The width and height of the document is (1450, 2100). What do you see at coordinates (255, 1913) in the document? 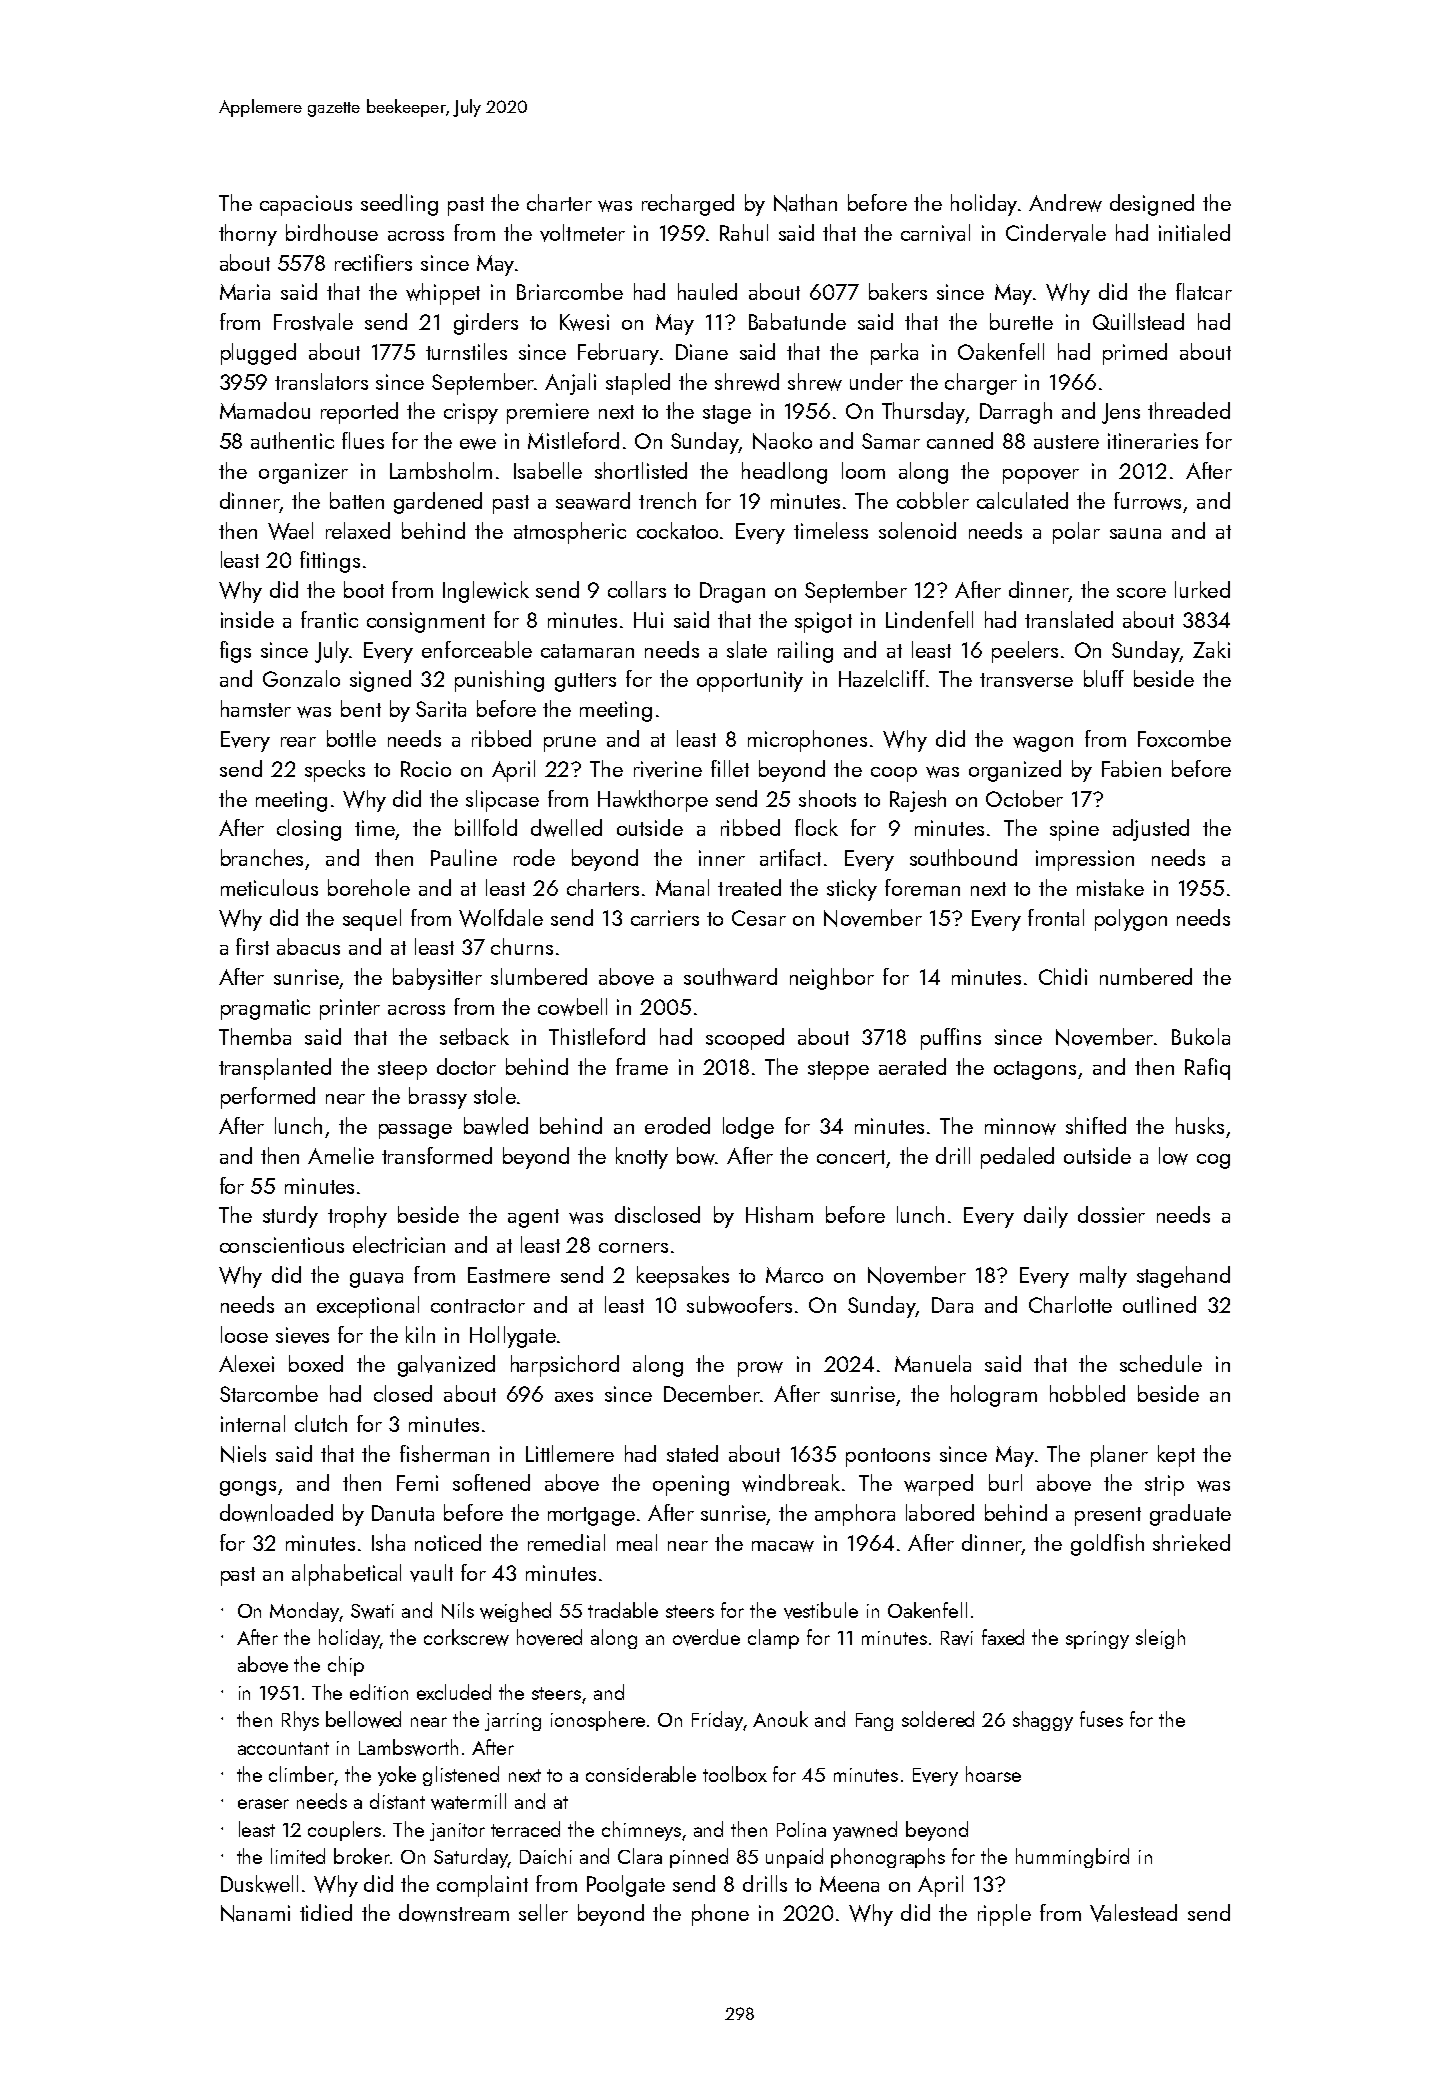
I see `Nanami` at bounding box center [255, 1913].
